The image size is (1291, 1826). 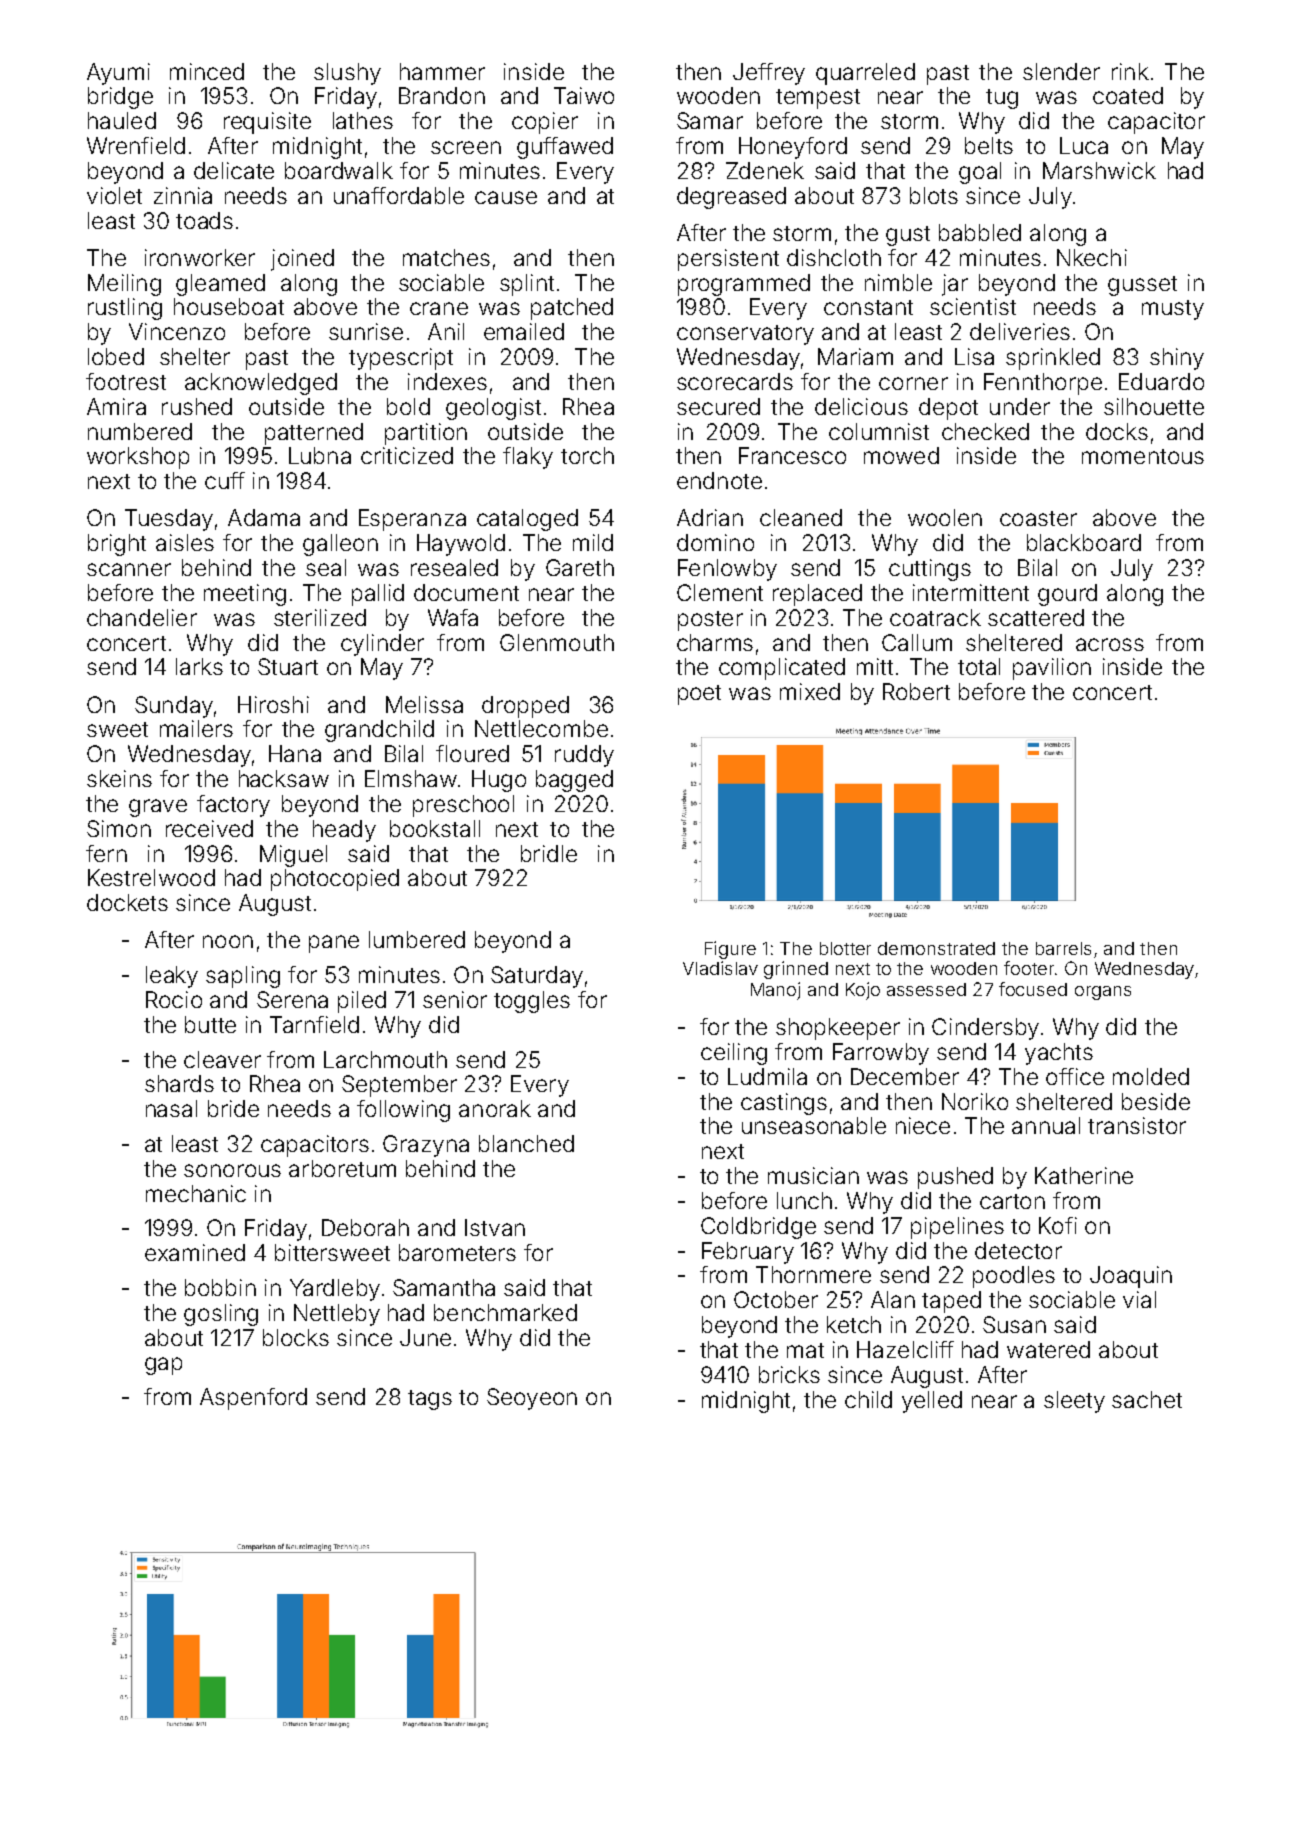 What do you see at coordinates (1048, 1349) in the document?
I see `watered` at bounding box center [1048, 1349].
